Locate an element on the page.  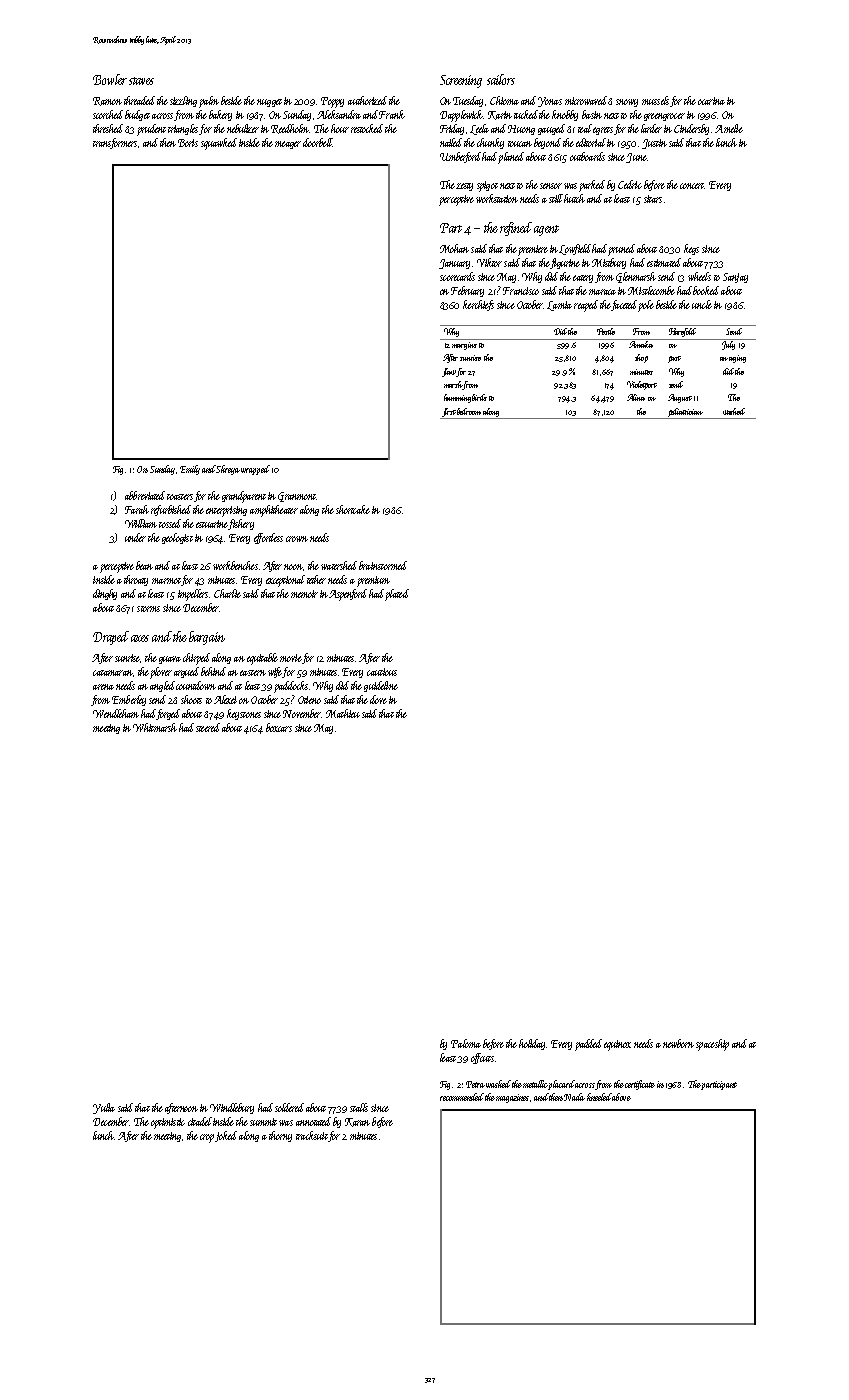
Paloma is located at coordinates (466, 1043).
